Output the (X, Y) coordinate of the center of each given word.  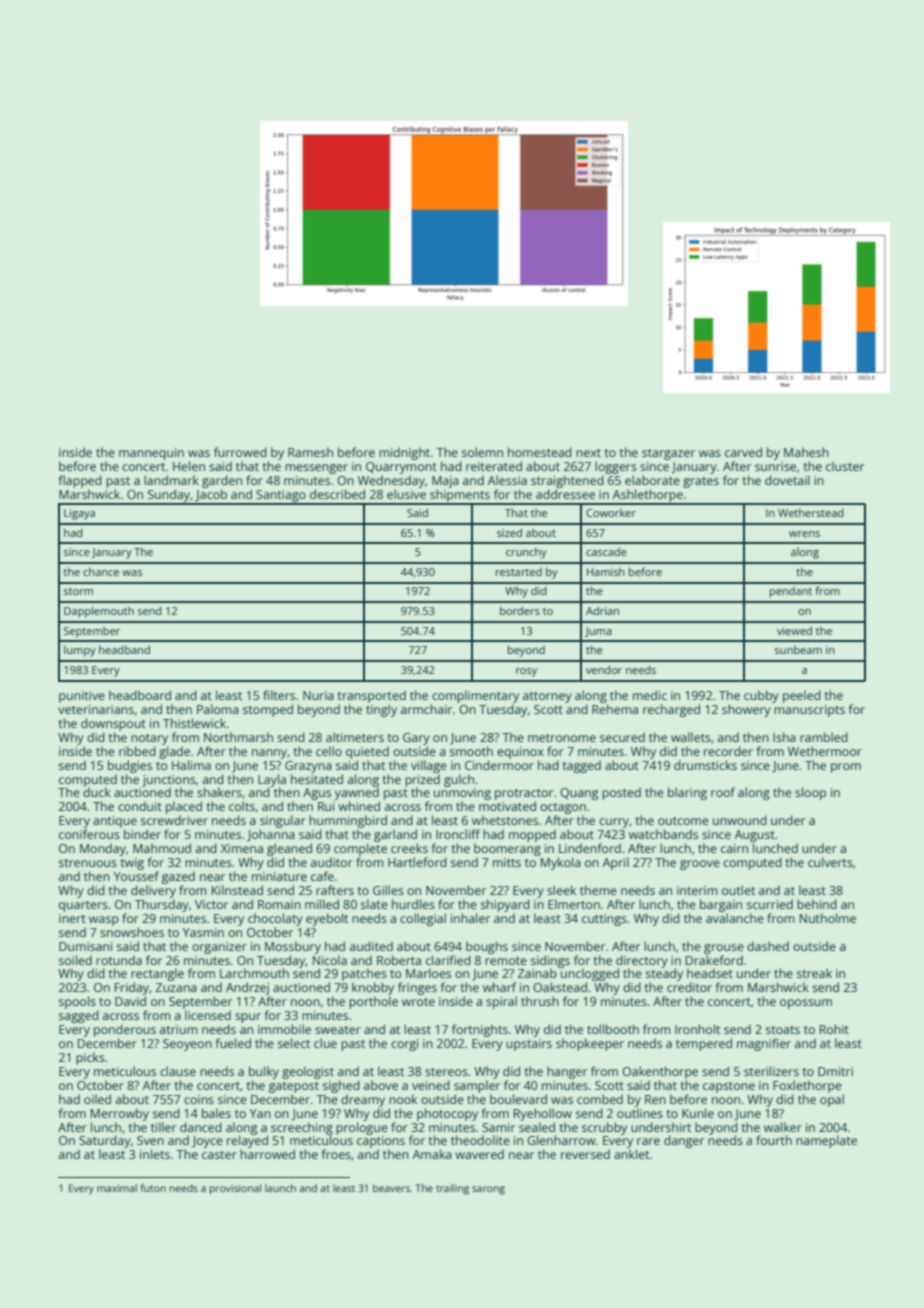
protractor (524, 794)
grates (701, 482)
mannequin (151, 454)
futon (153, 1188)
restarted (519, 571)
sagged (79, 1016)
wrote (418, 1002)
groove (700, 865)
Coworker (611, 512)
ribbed (137, 751)
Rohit (834, 1029)
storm (78, 591)
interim (697, 890)
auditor (332, 862)
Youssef (136, 876)
